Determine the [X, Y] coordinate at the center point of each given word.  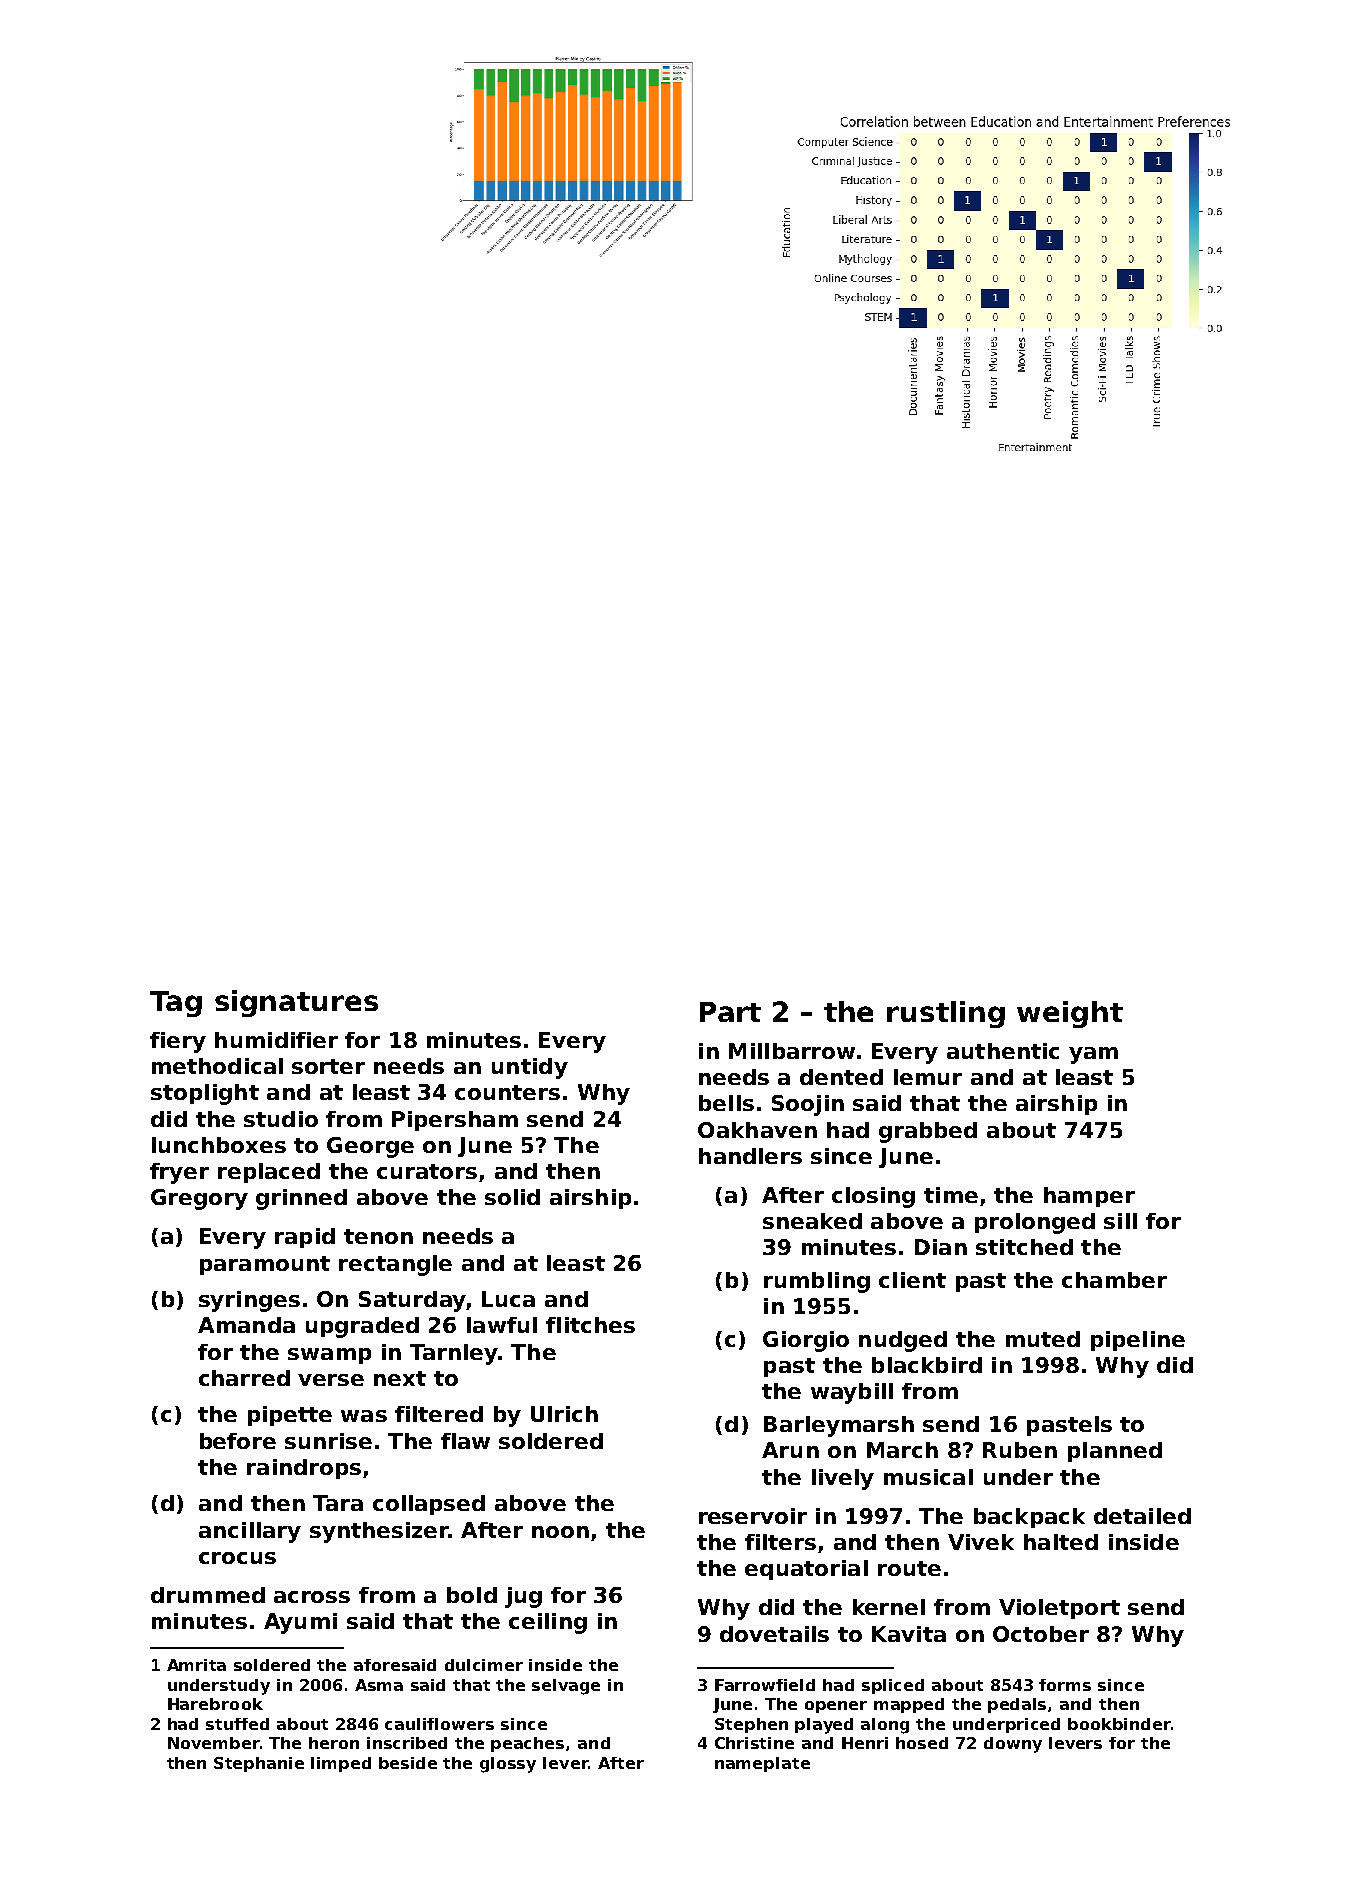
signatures [296, 1003]
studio [281, 1119]
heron [334, 1743]
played [824, 1726]
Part [730, 1012]
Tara [338, 1503]
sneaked [812, 1221]
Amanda [246, 1325]
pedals [1017, 1705]
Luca [508, 1299]
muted [1043, 1339]
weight [1070, 1014]
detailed [1142, 1516]
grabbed [928, 1132]
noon [560, 1532]
